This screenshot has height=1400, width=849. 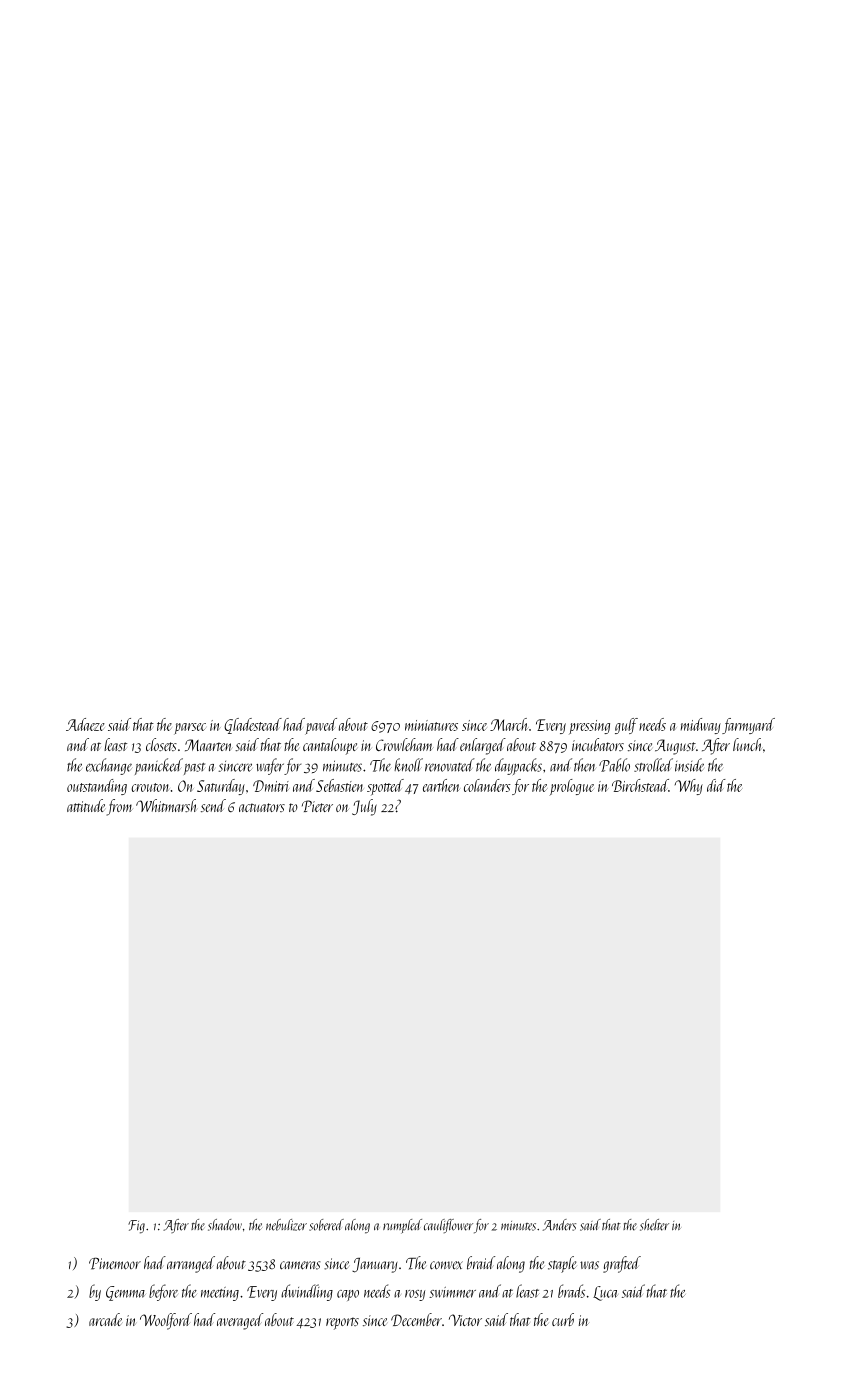 I want to click on December, so click(x=416, y=1319).
